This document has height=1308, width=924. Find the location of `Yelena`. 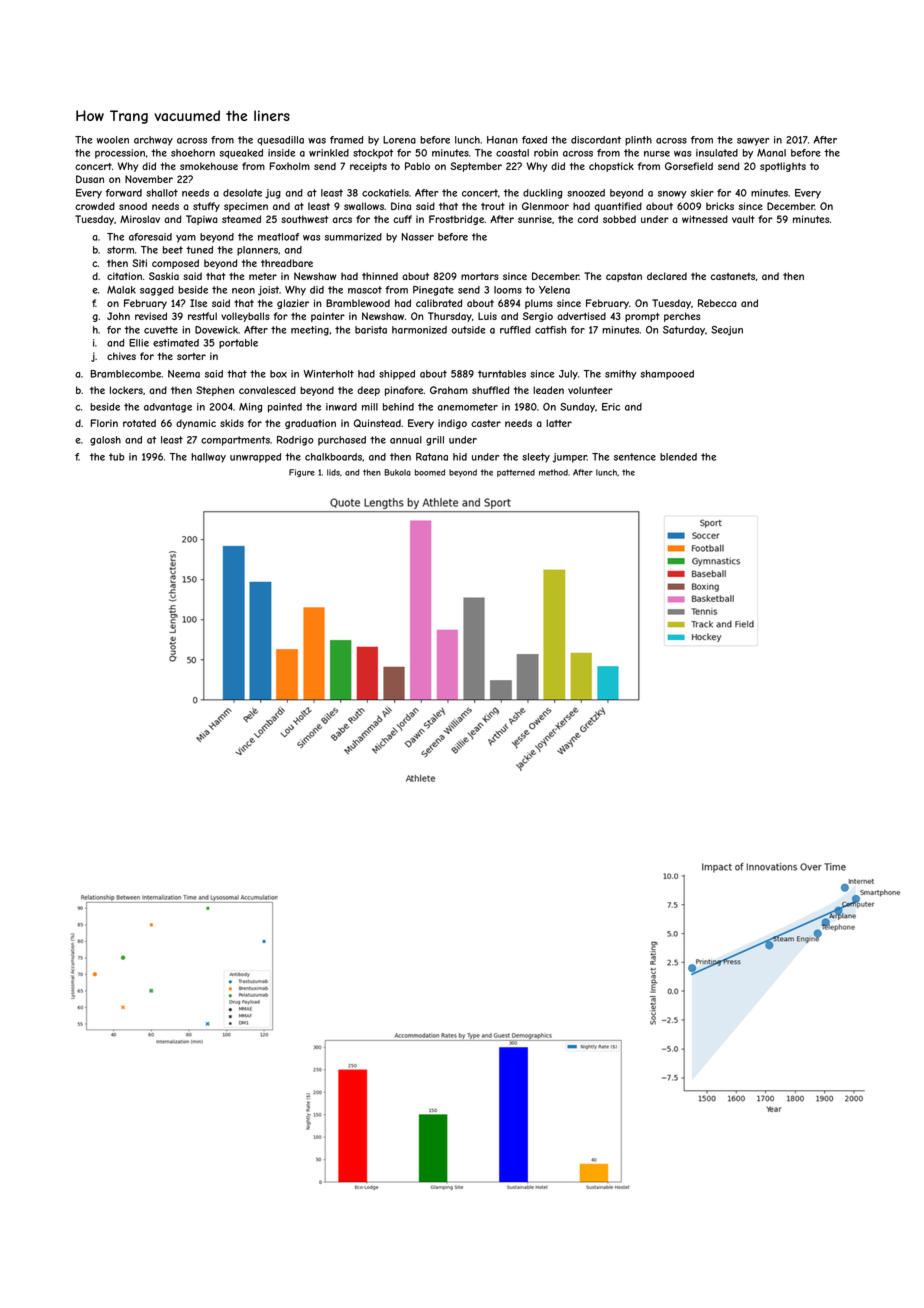

Yelena is located at coordinates (554, 290).
